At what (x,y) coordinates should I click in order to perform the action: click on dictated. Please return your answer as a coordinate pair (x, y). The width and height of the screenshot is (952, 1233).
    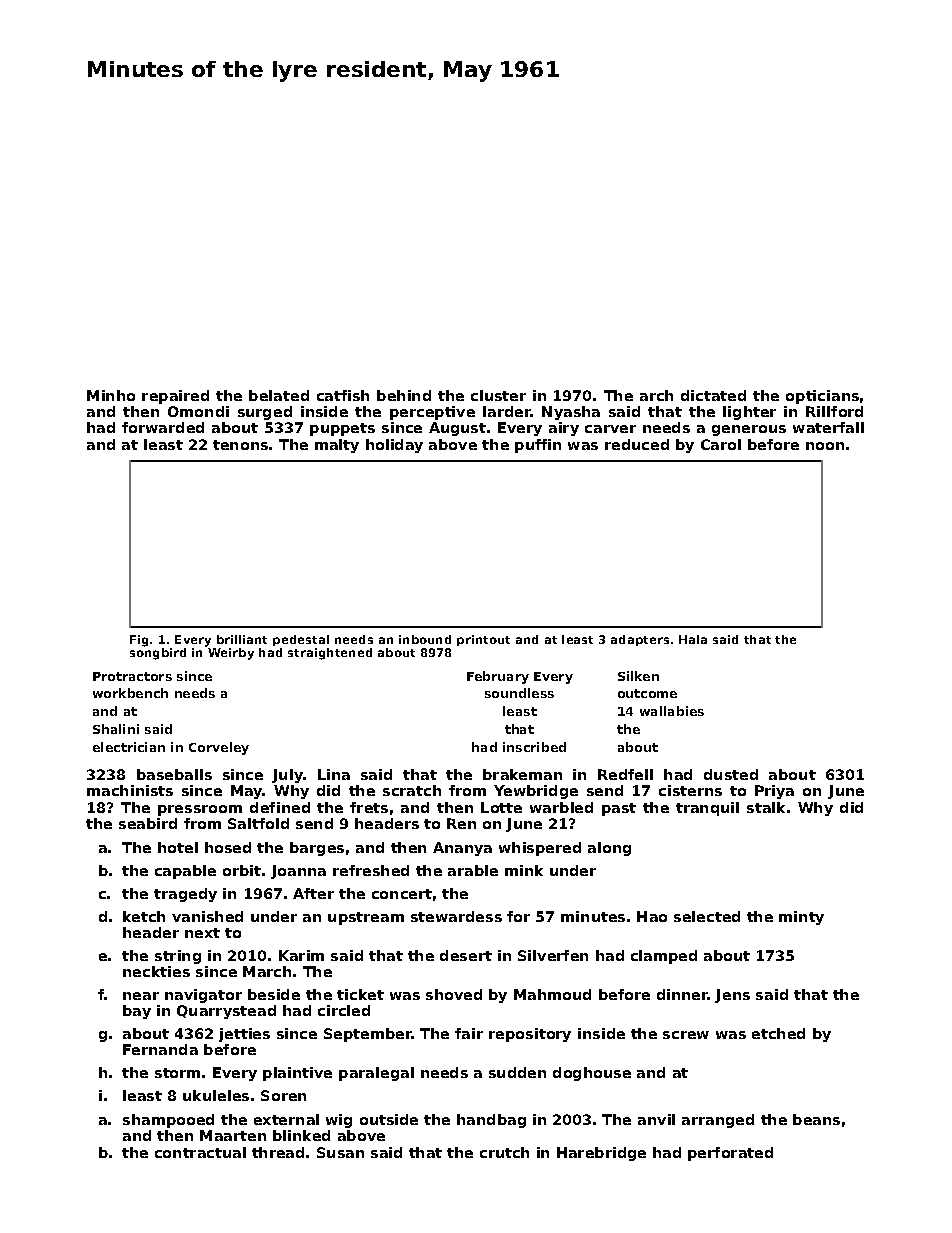
    Looking at the image, I should click on (713, 395).
